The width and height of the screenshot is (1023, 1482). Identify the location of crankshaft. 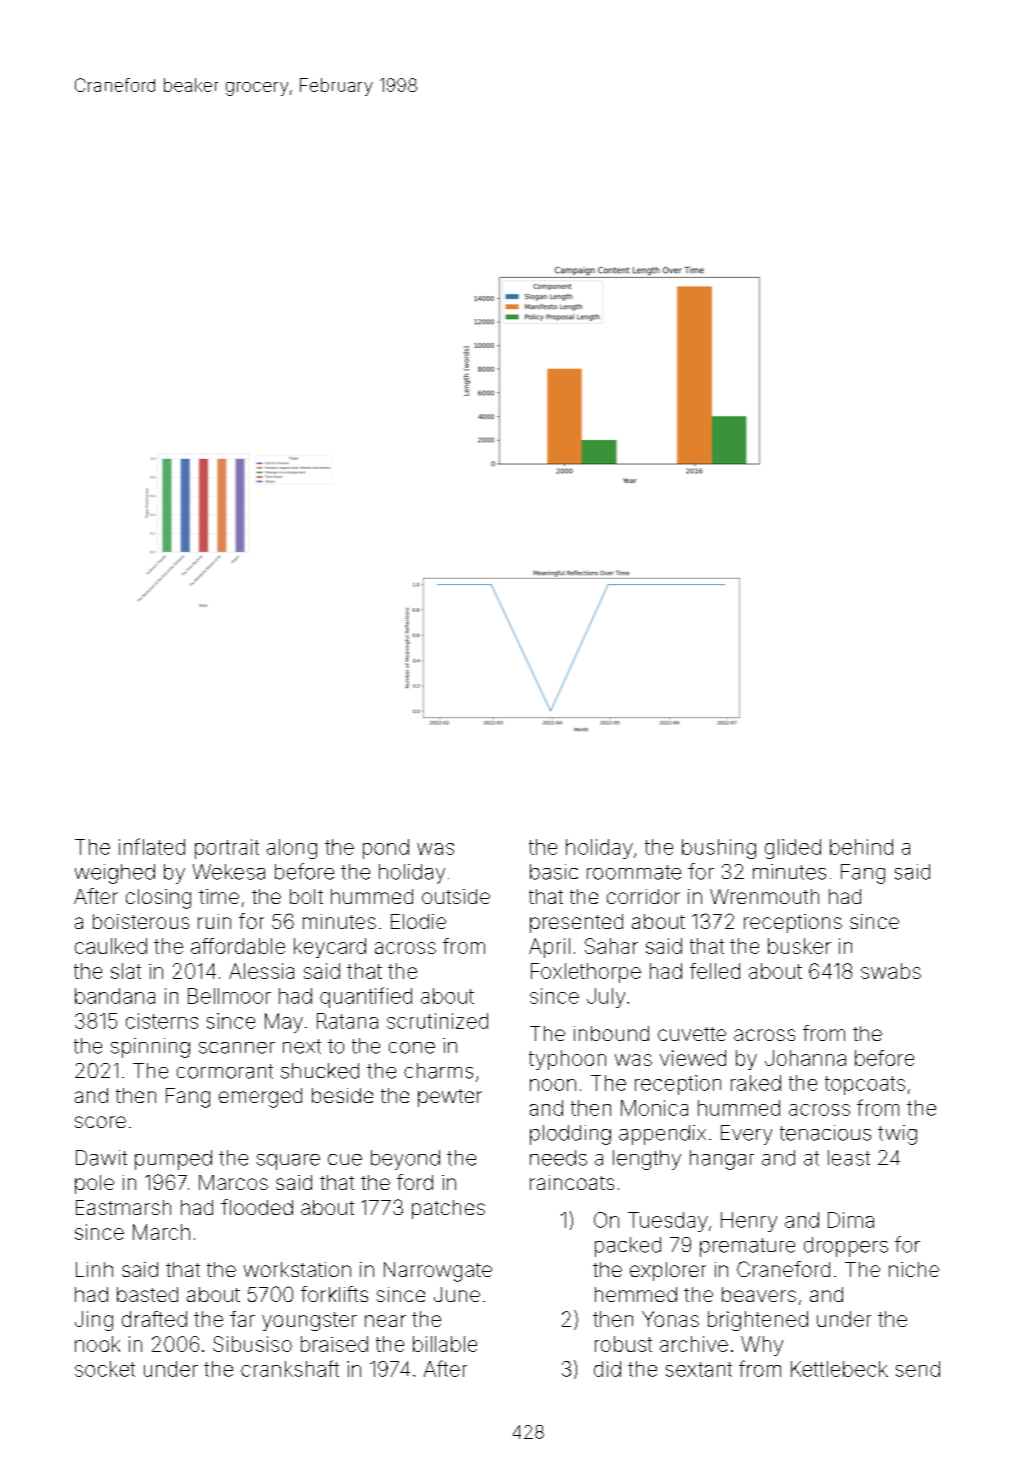
(290, 1368).
